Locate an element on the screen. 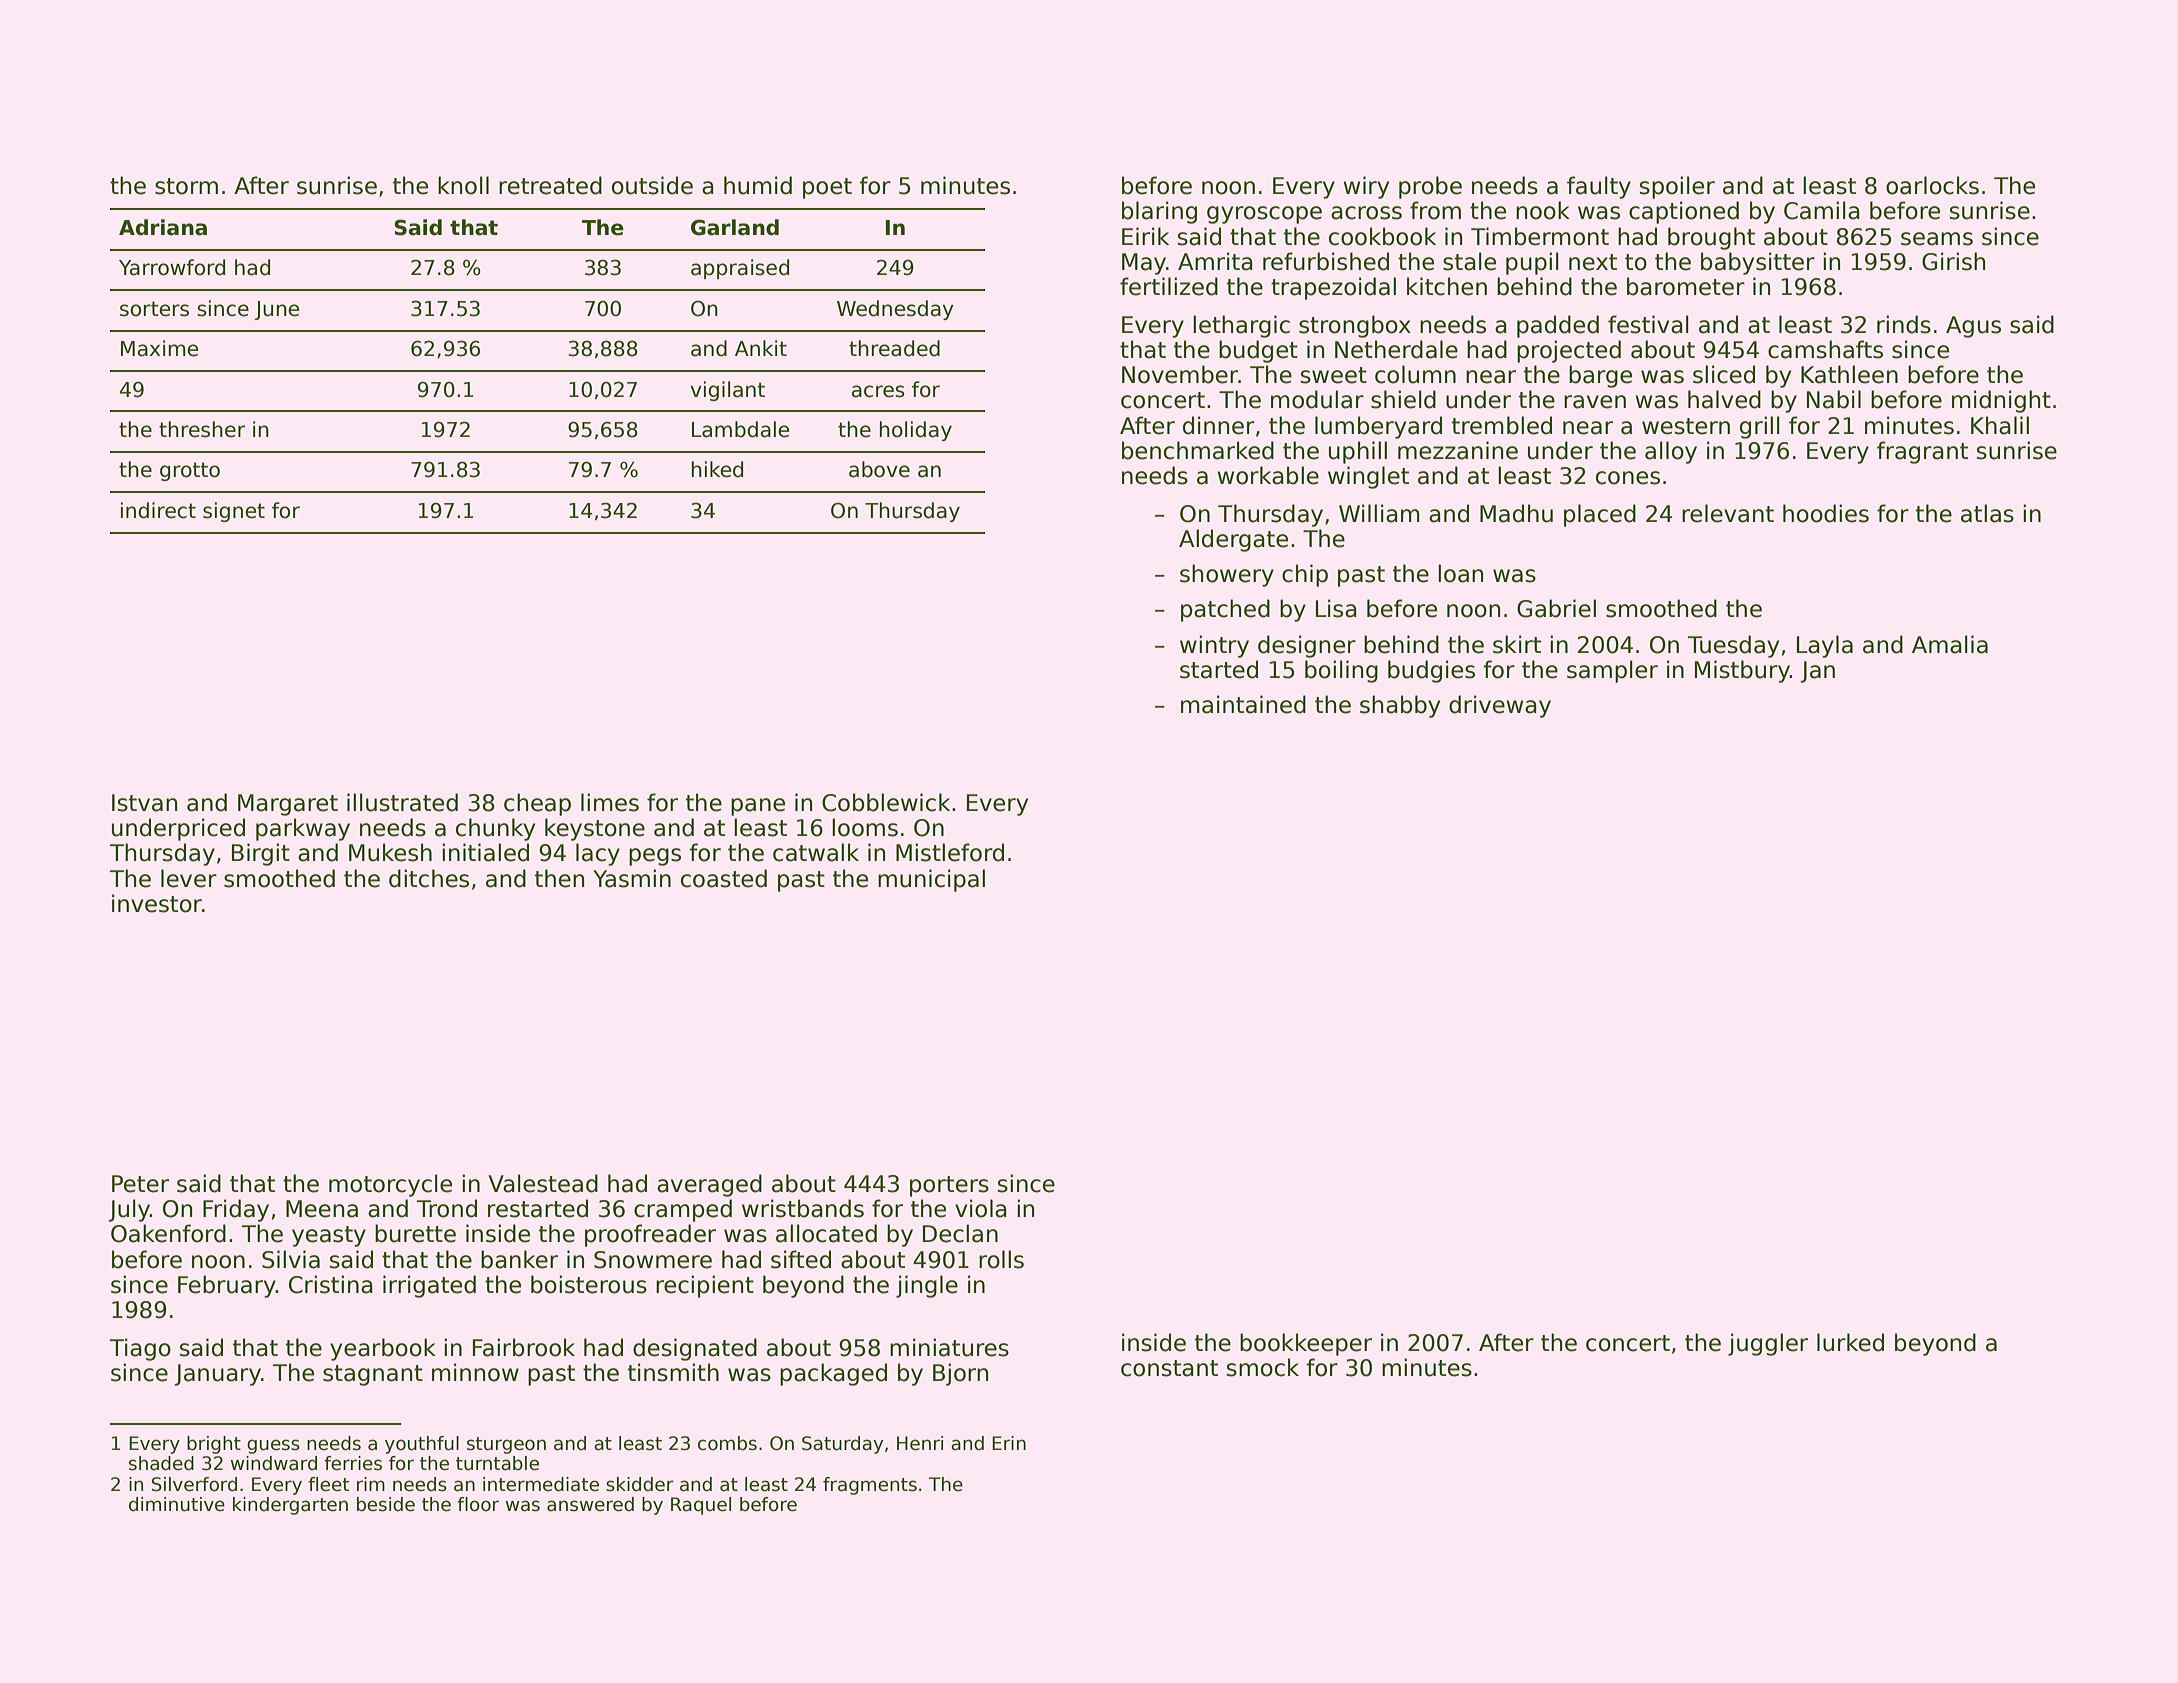 This screenshot has height=1683, width=2178. Cobblewick is located at coordinates (886, 802).
